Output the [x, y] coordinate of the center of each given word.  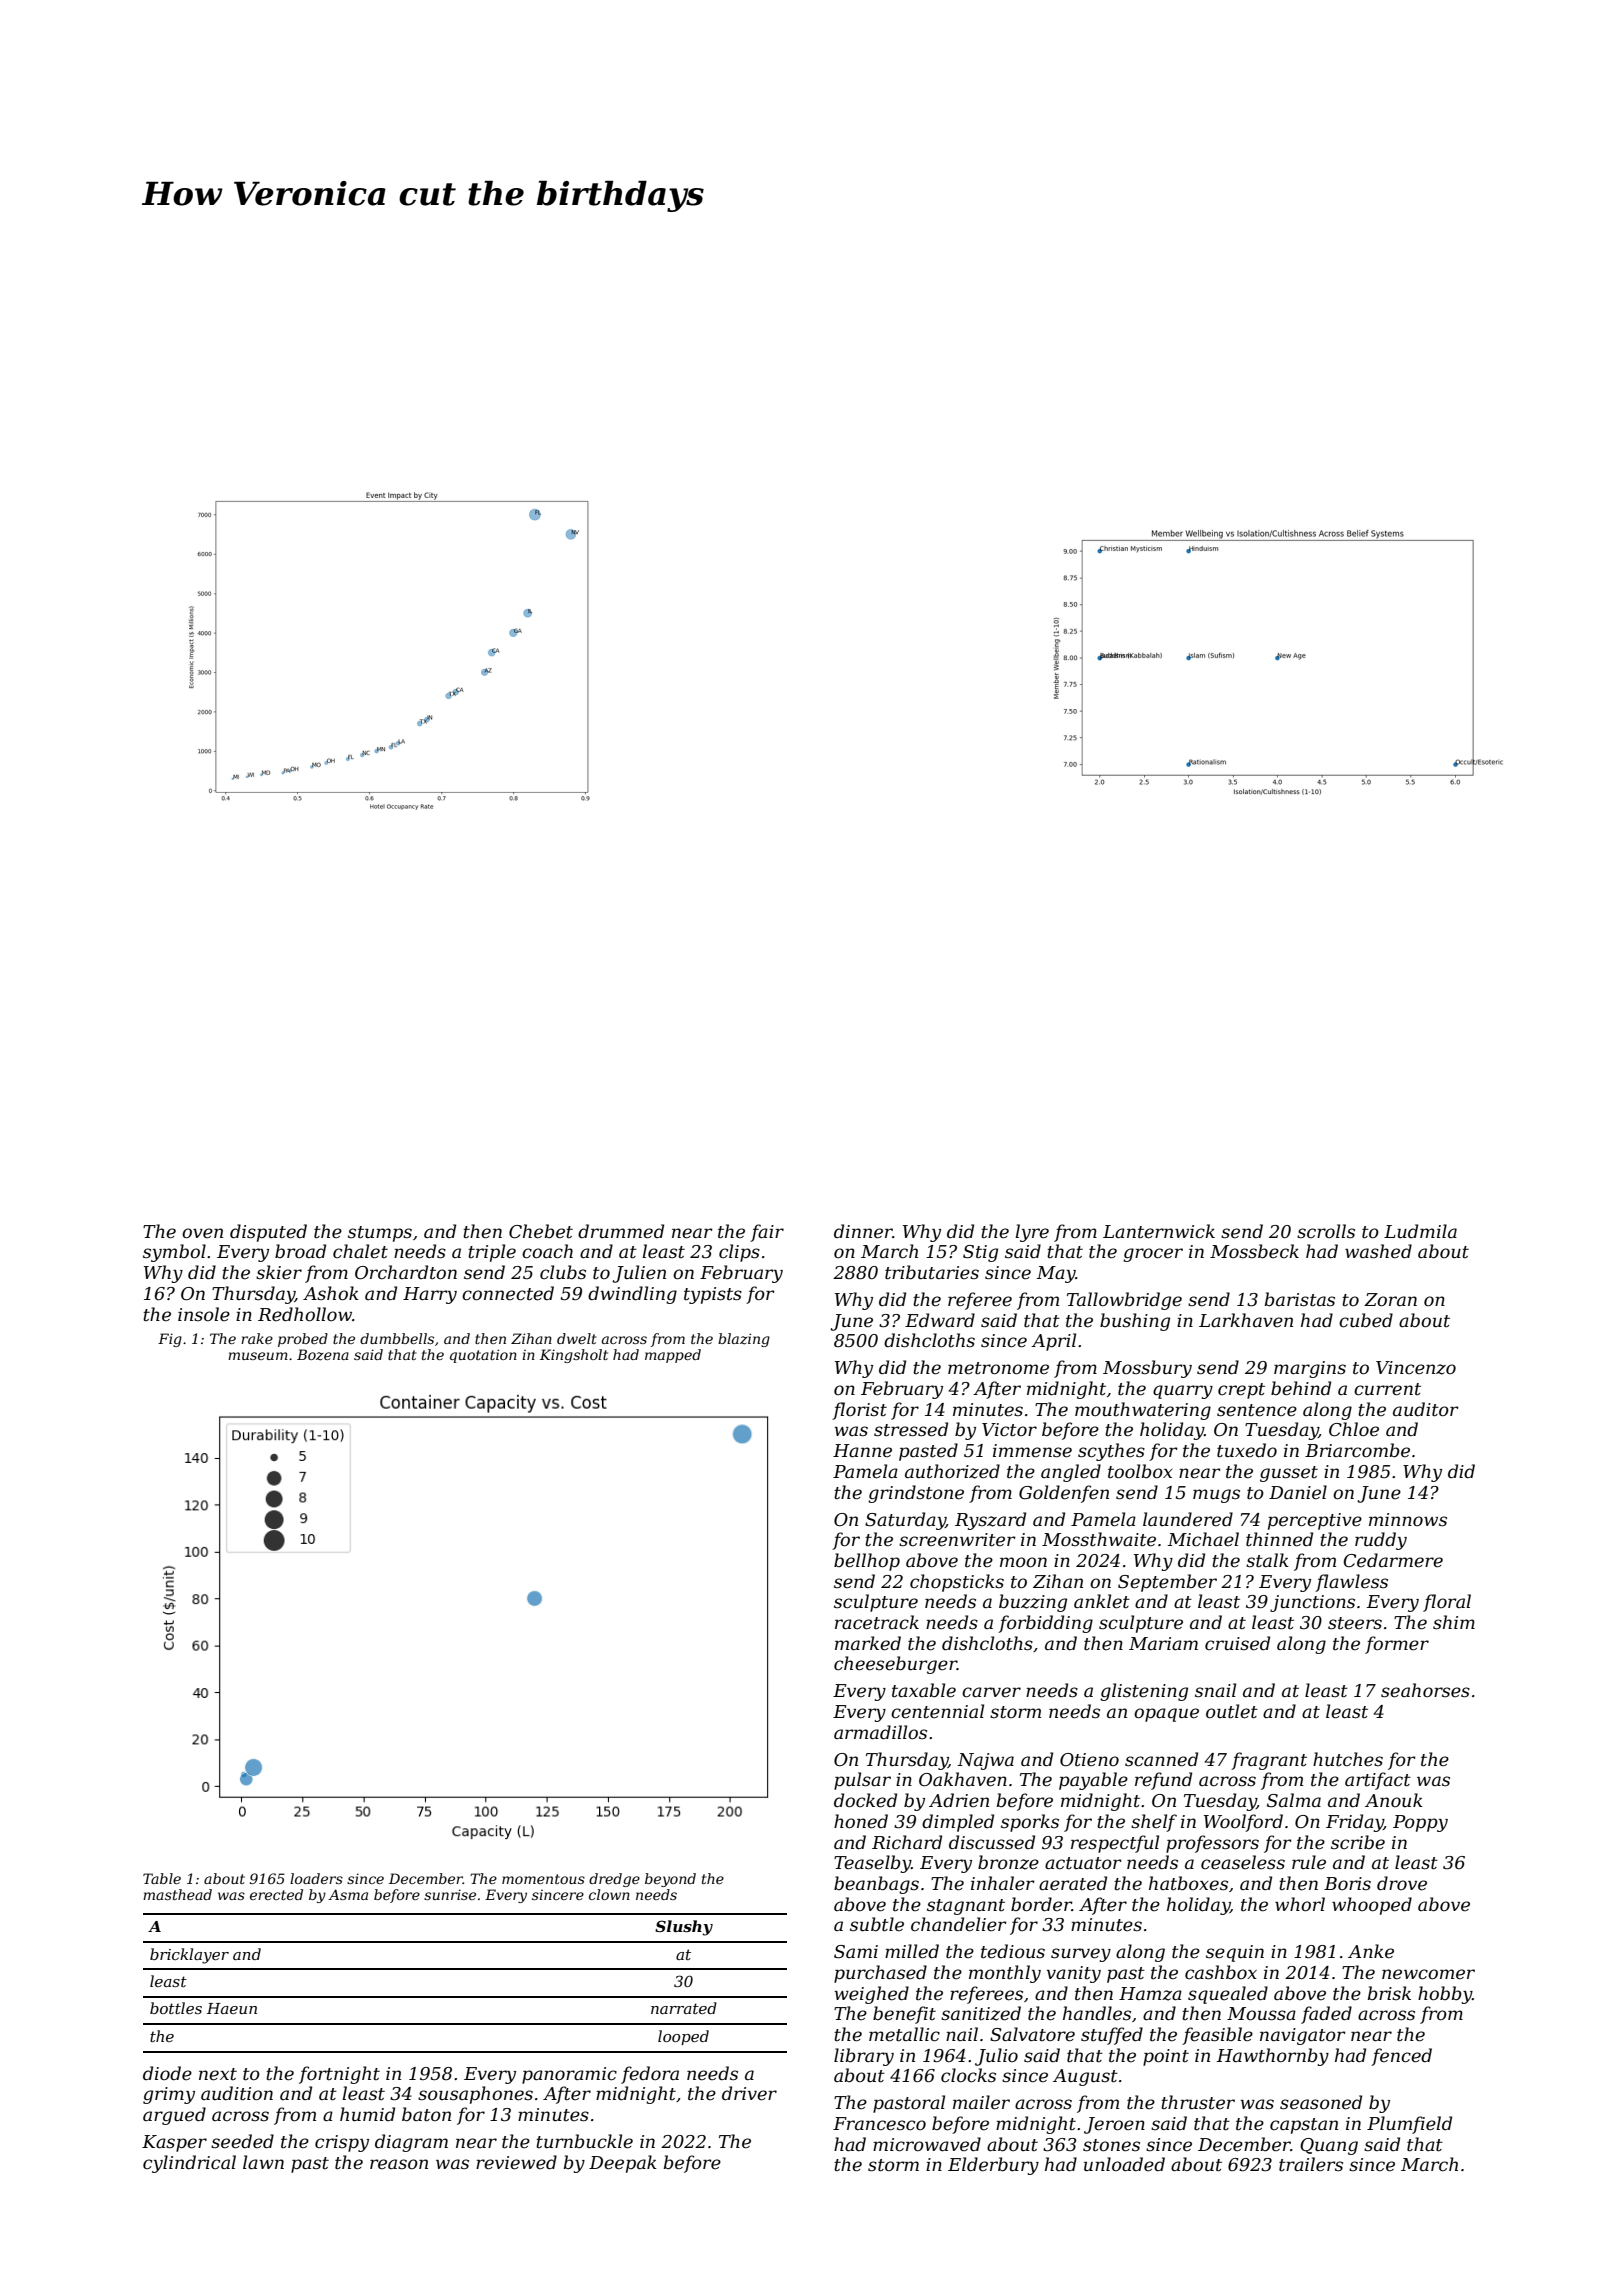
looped [683, 2037]
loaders [316, 1878]
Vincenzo [1416, 1368]
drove [1402, 1883]
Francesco [879, 2124]
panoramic [569, 2075]
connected [508, 1293]
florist [859, 1411]
